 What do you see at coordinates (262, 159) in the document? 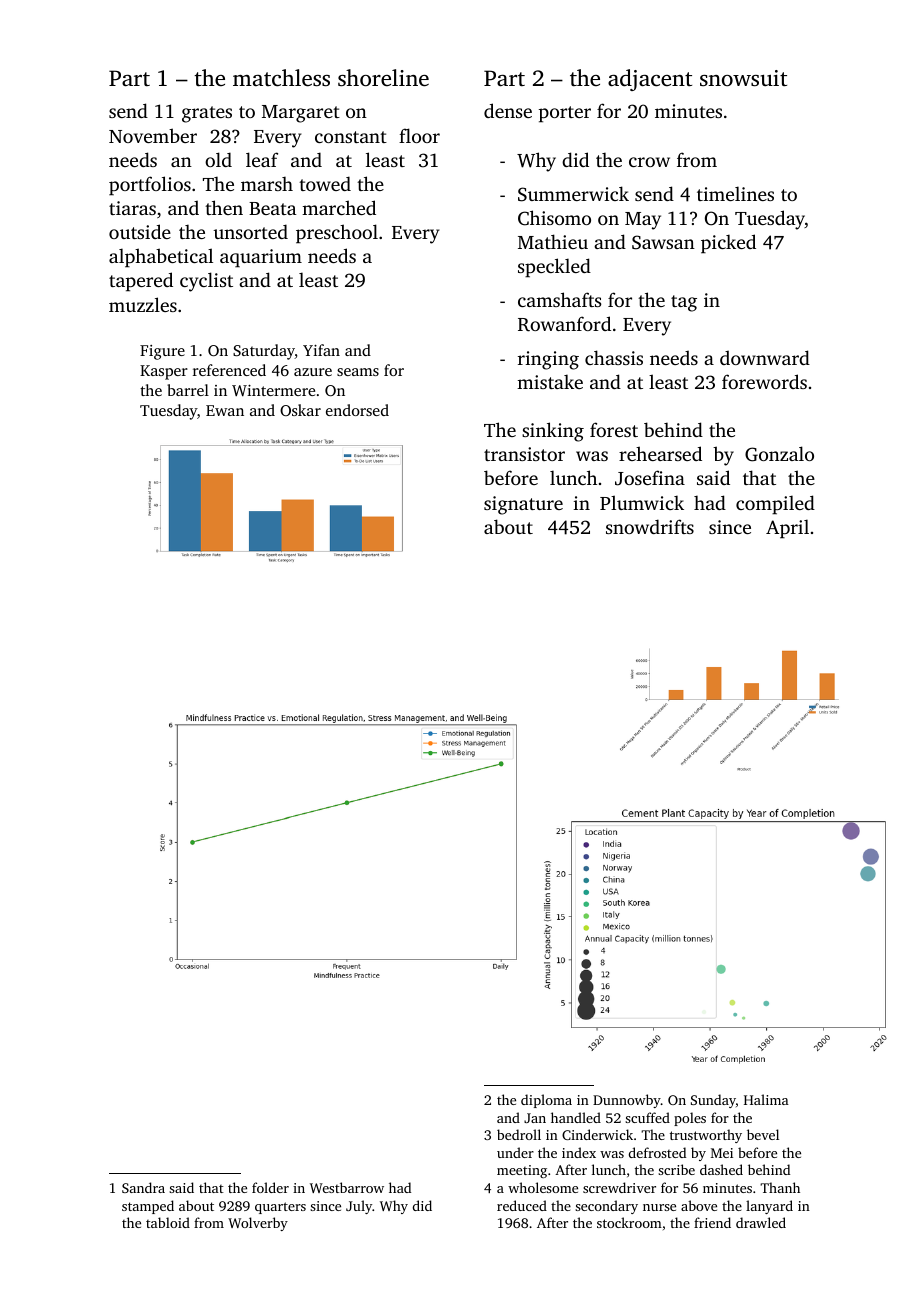
I see `leaf` at bounding box center [262, 159].
